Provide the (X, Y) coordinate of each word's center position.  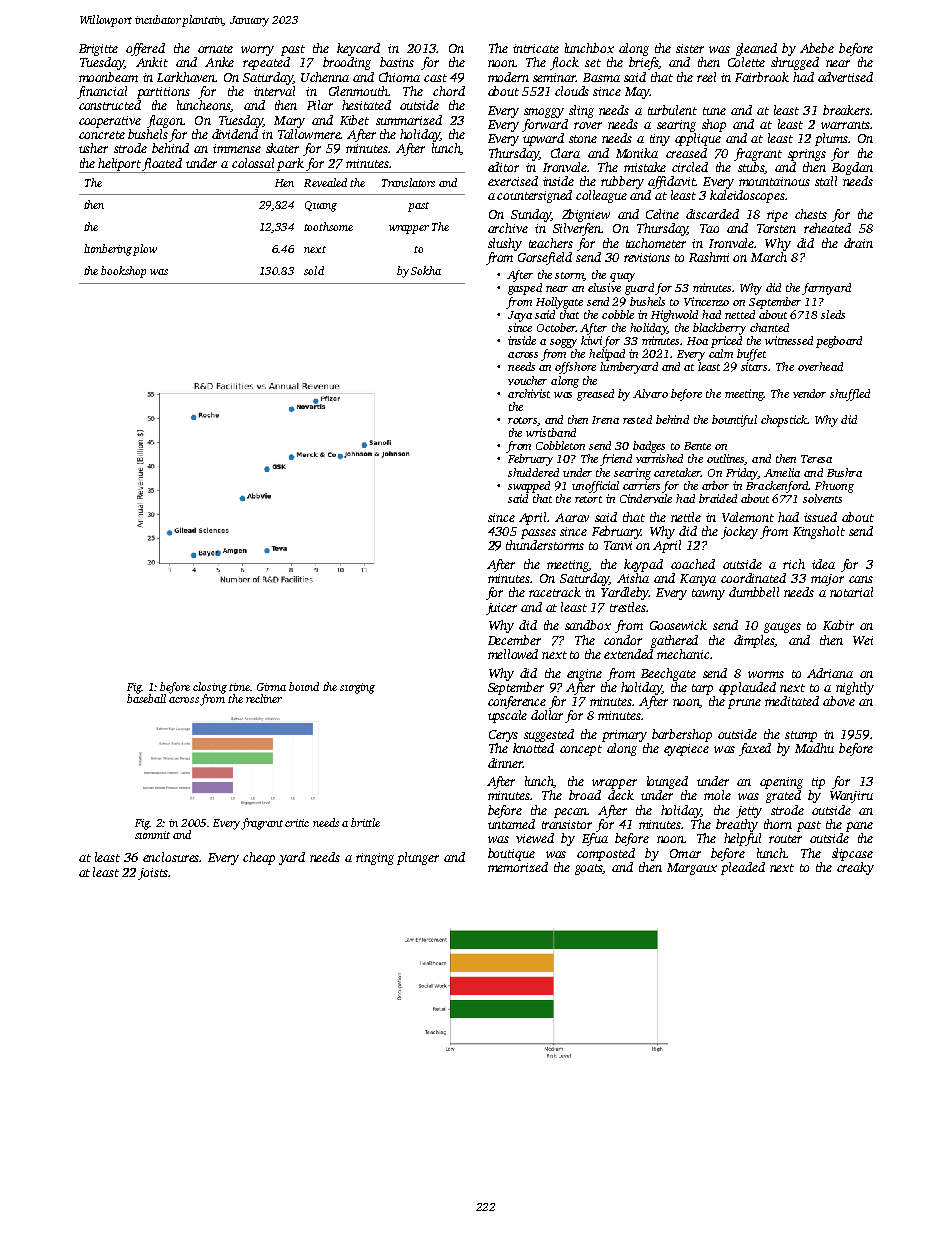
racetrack (555, 592)
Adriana (830, 673)
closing (210, 688)
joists (153, 874)
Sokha (426, 270)
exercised (513, 181)
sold (314, 270)
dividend (235, 134)
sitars (754, 366)
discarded (712, 214)
